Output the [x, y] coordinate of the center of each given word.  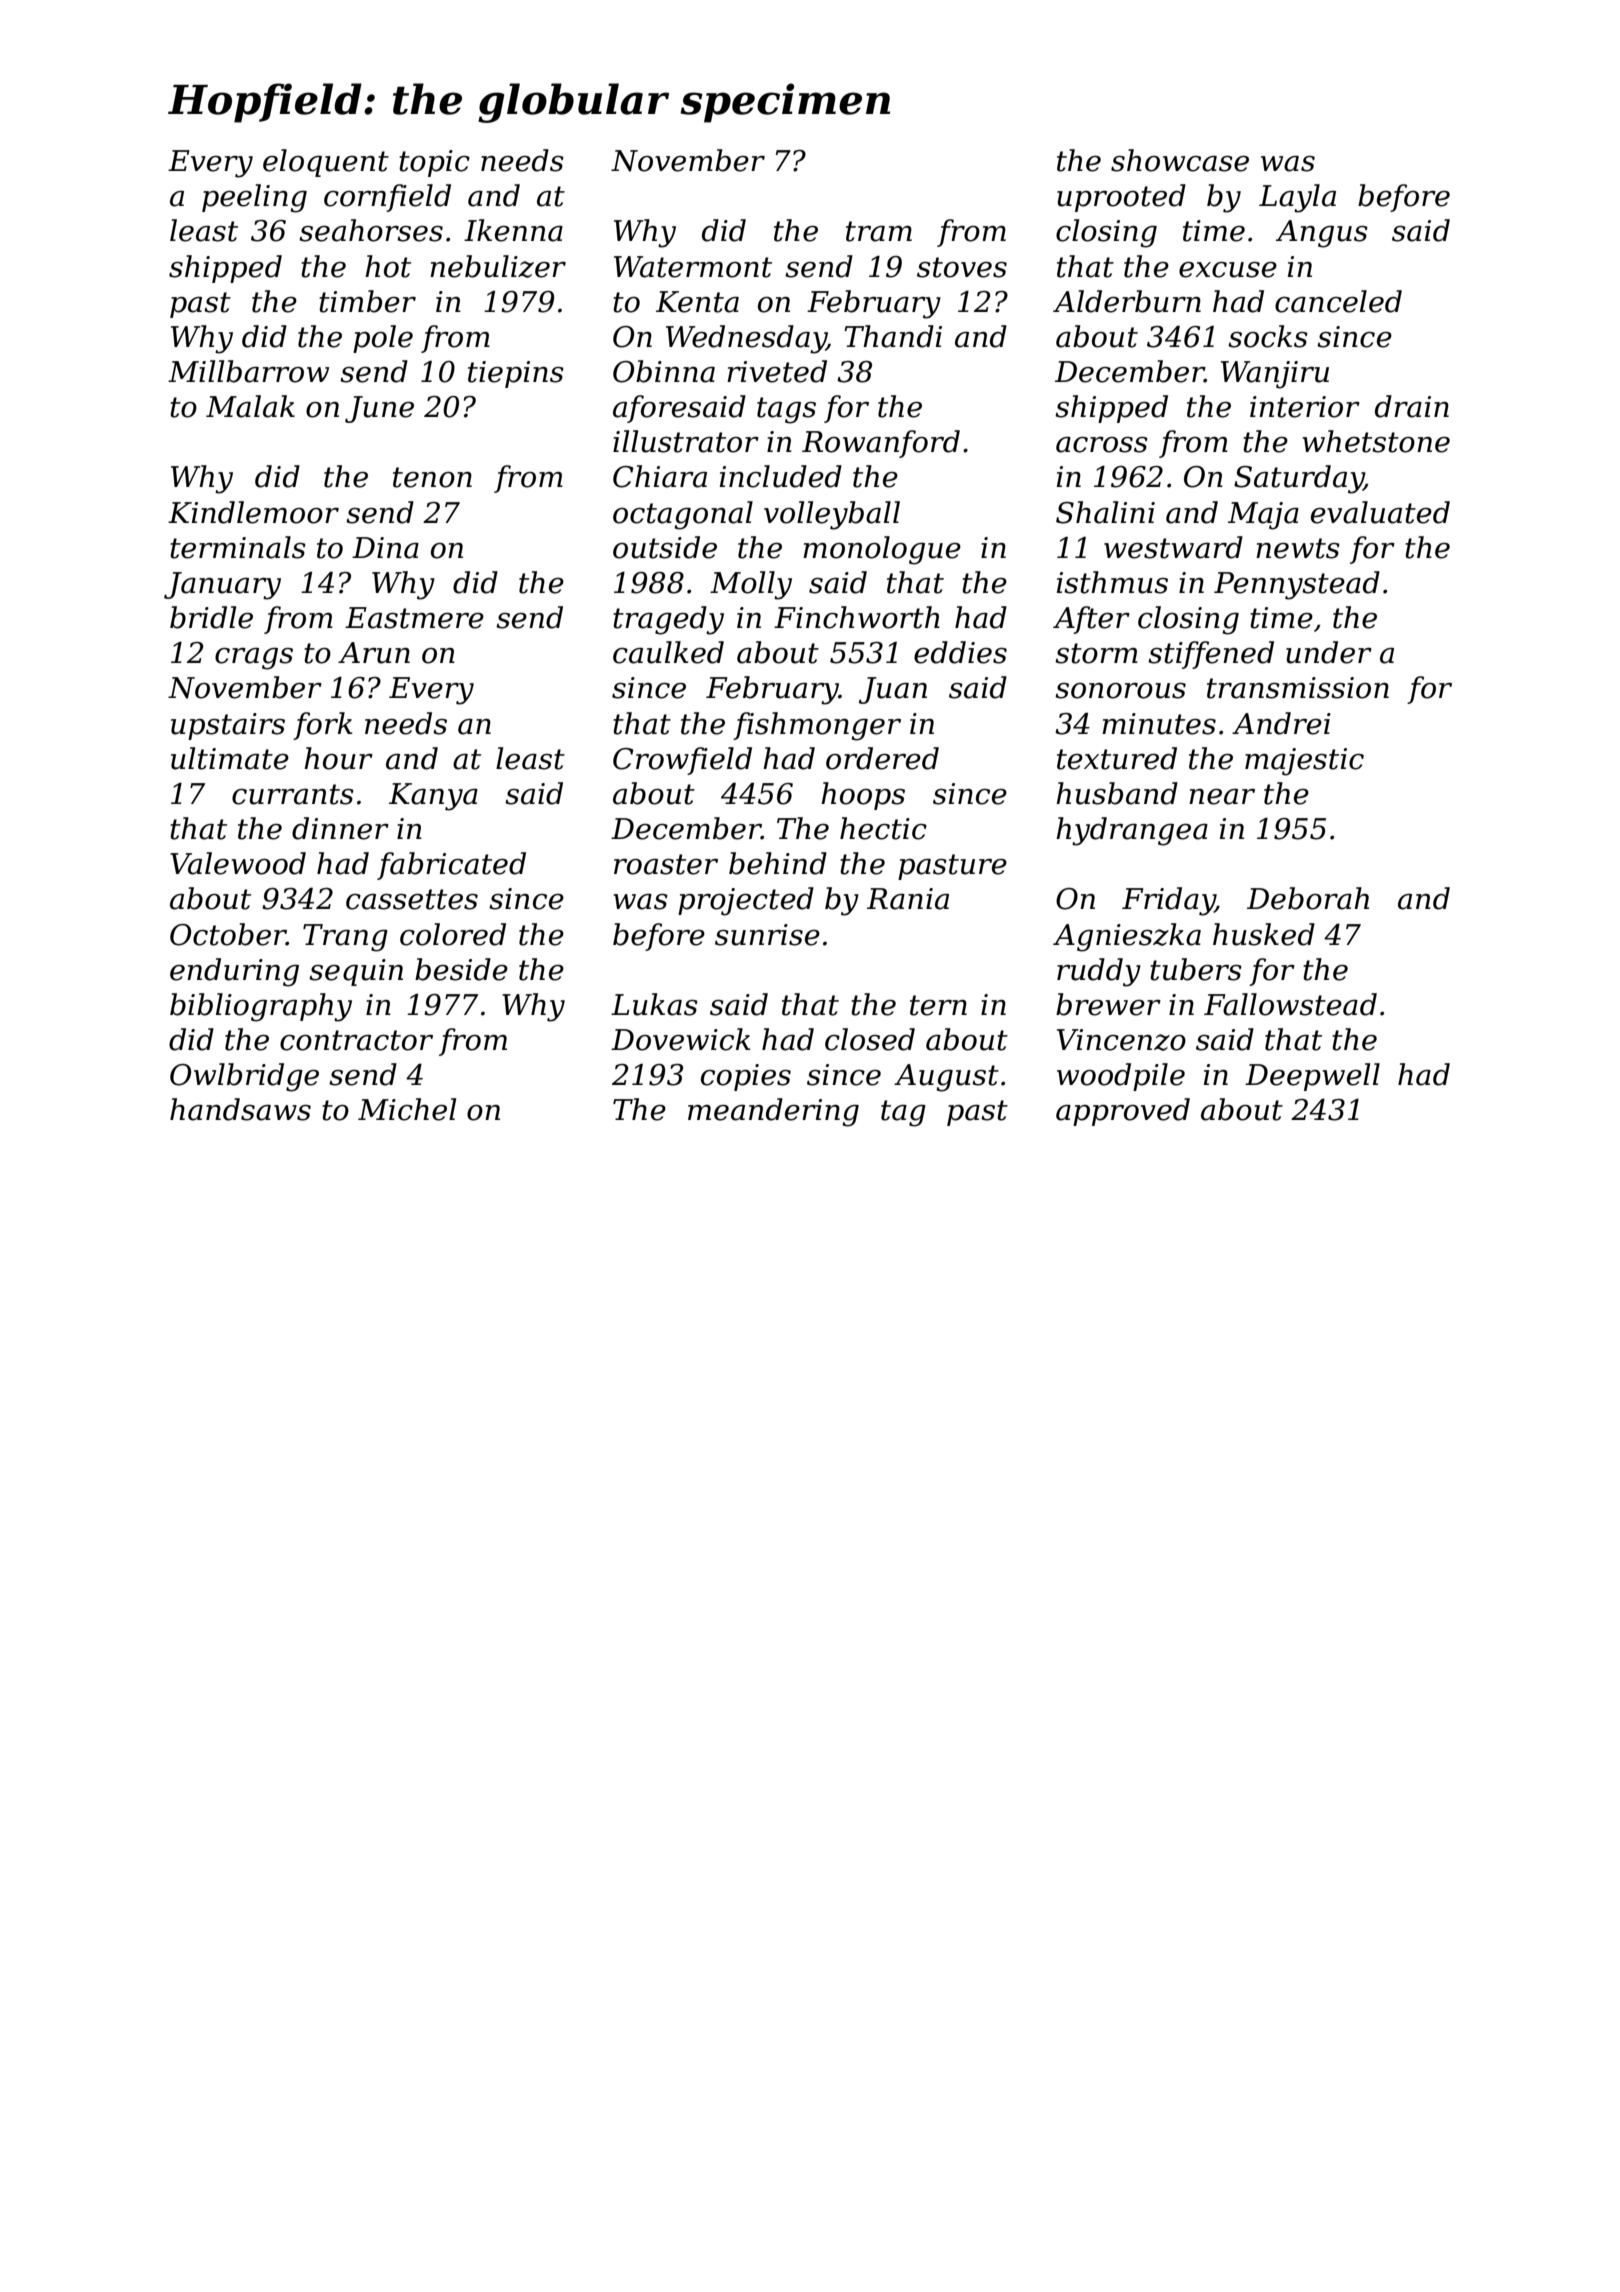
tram [879, 231]
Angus [1322, 234]
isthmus [1112, 582]
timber [367, 301]
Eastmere [414, 618]
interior [1305, 407]
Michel [407, 1109]
